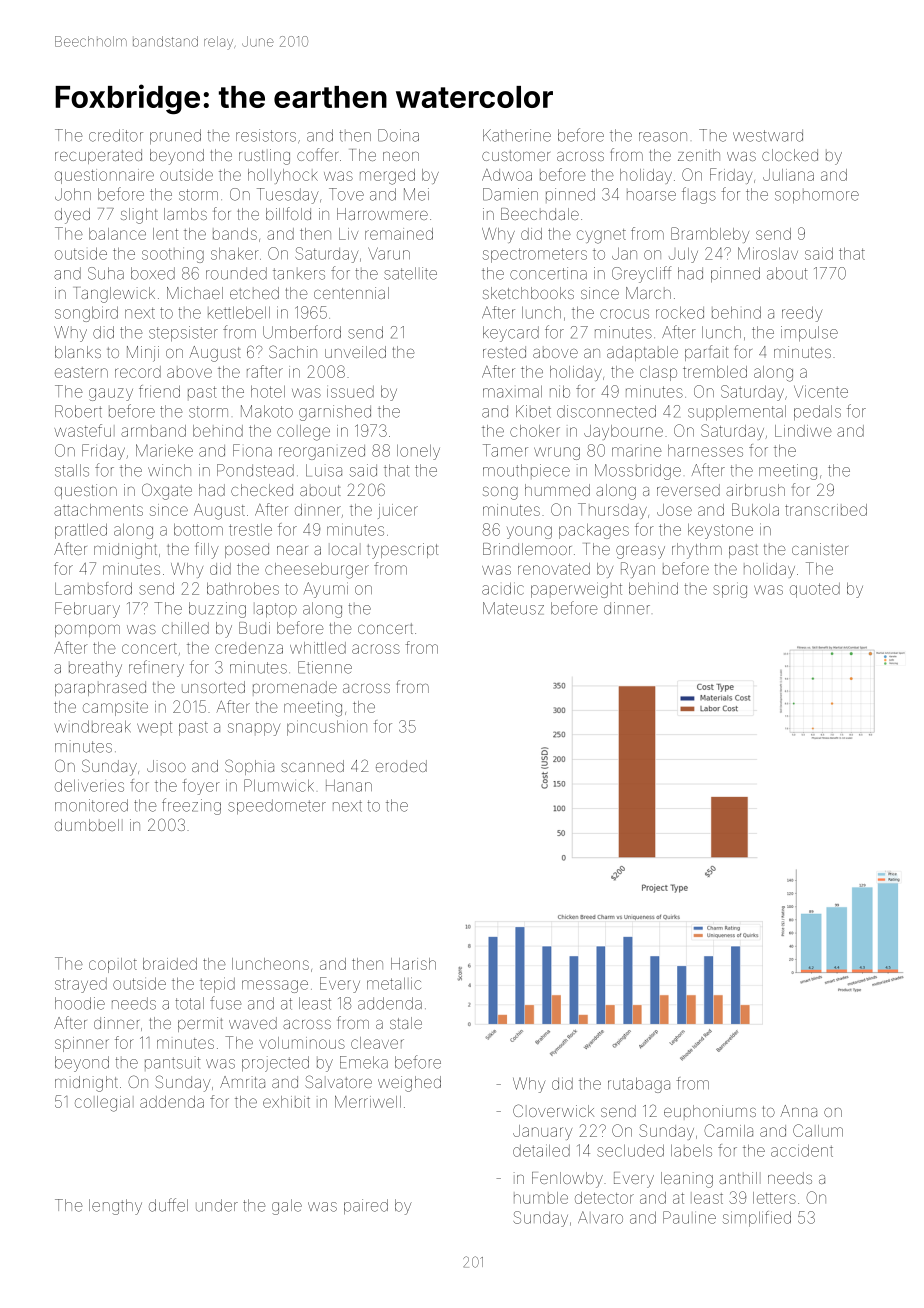  Describe the element at coordinates (639, 1085) in the screenshot. I see `rutabaga` at that location.
